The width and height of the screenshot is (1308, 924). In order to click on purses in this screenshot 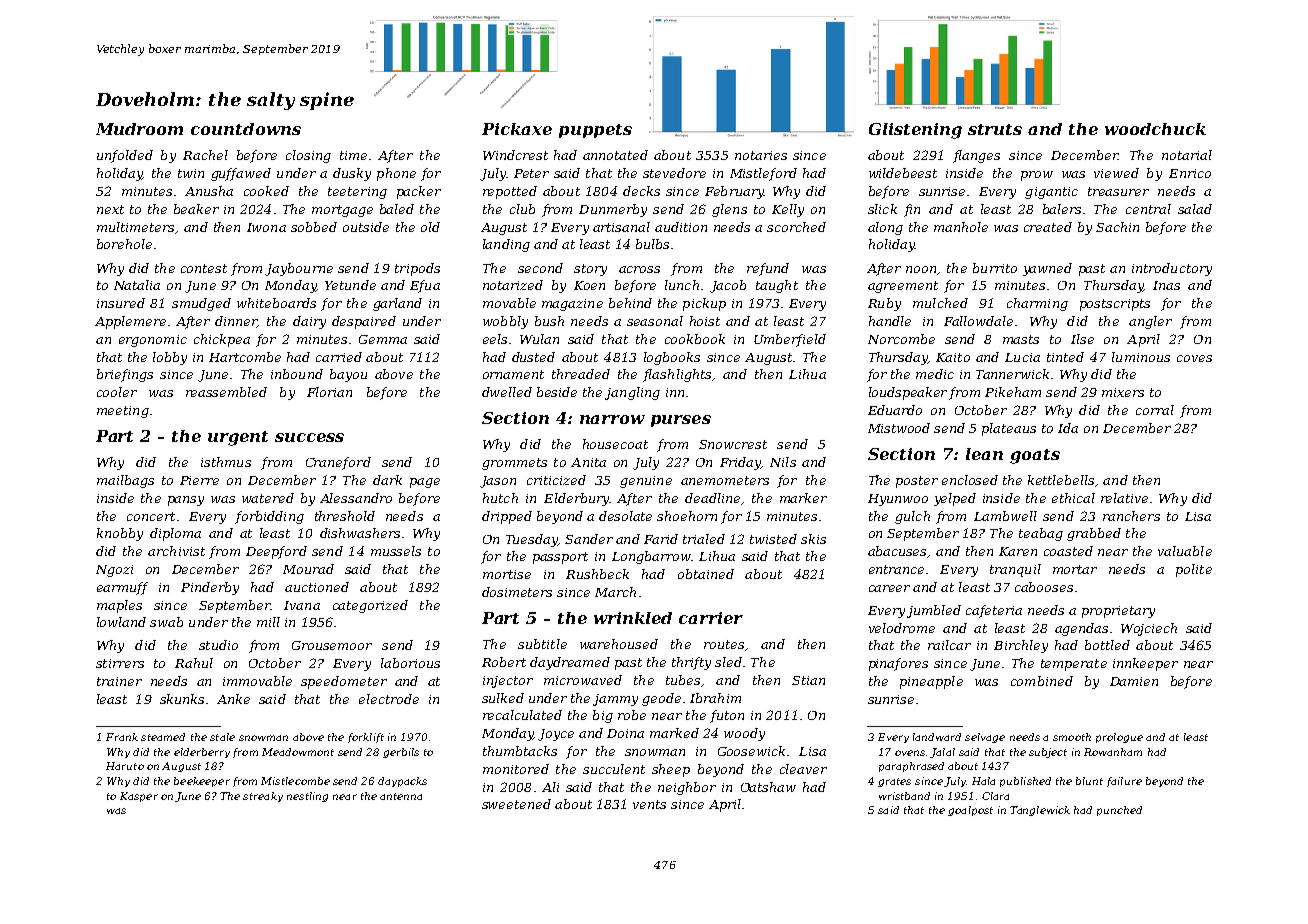, I will do `click(681, 421)`.
